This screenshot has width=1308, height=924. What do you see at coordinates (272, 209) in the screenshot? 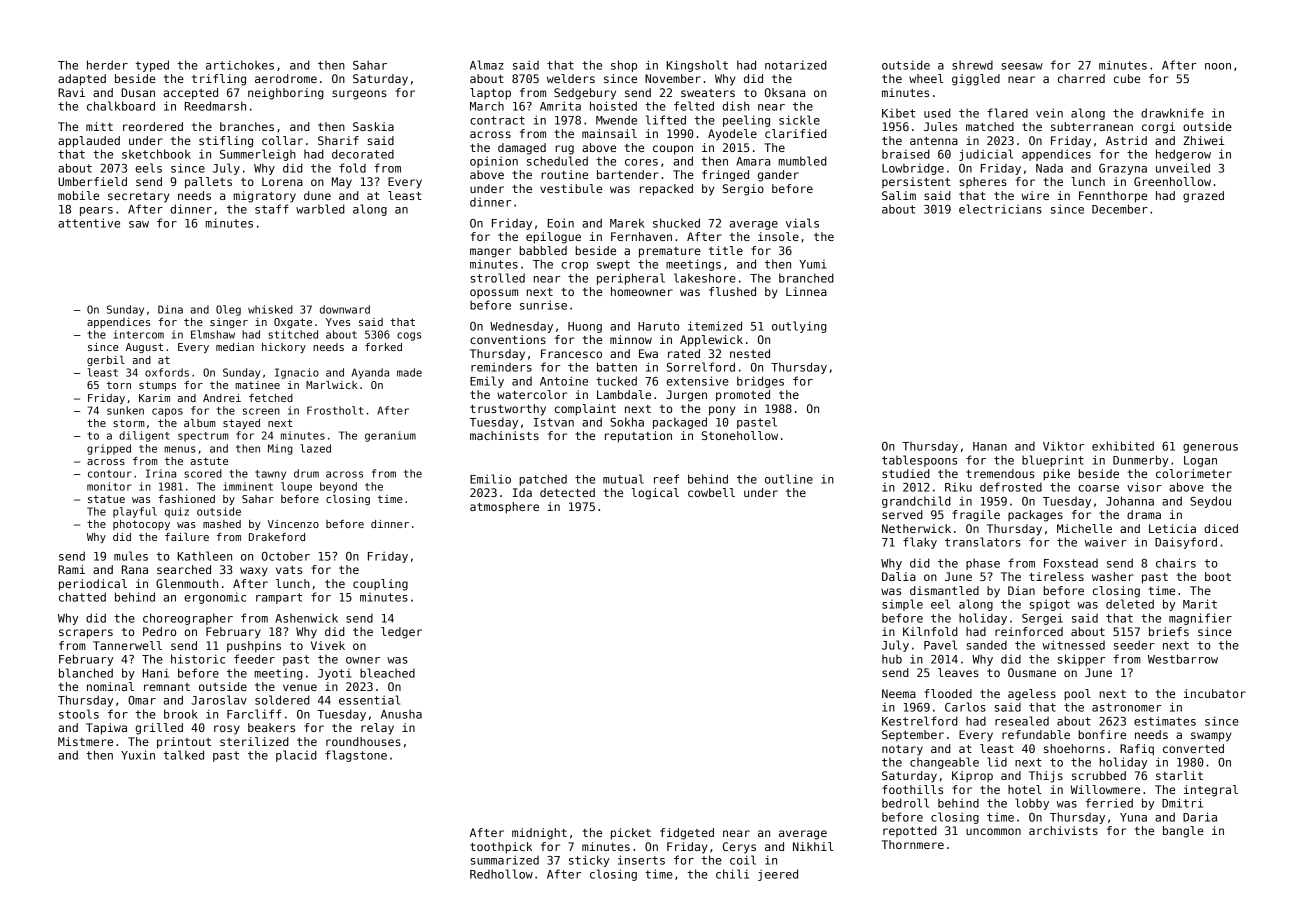
I see `staff` at bounding box center [272, 209].
